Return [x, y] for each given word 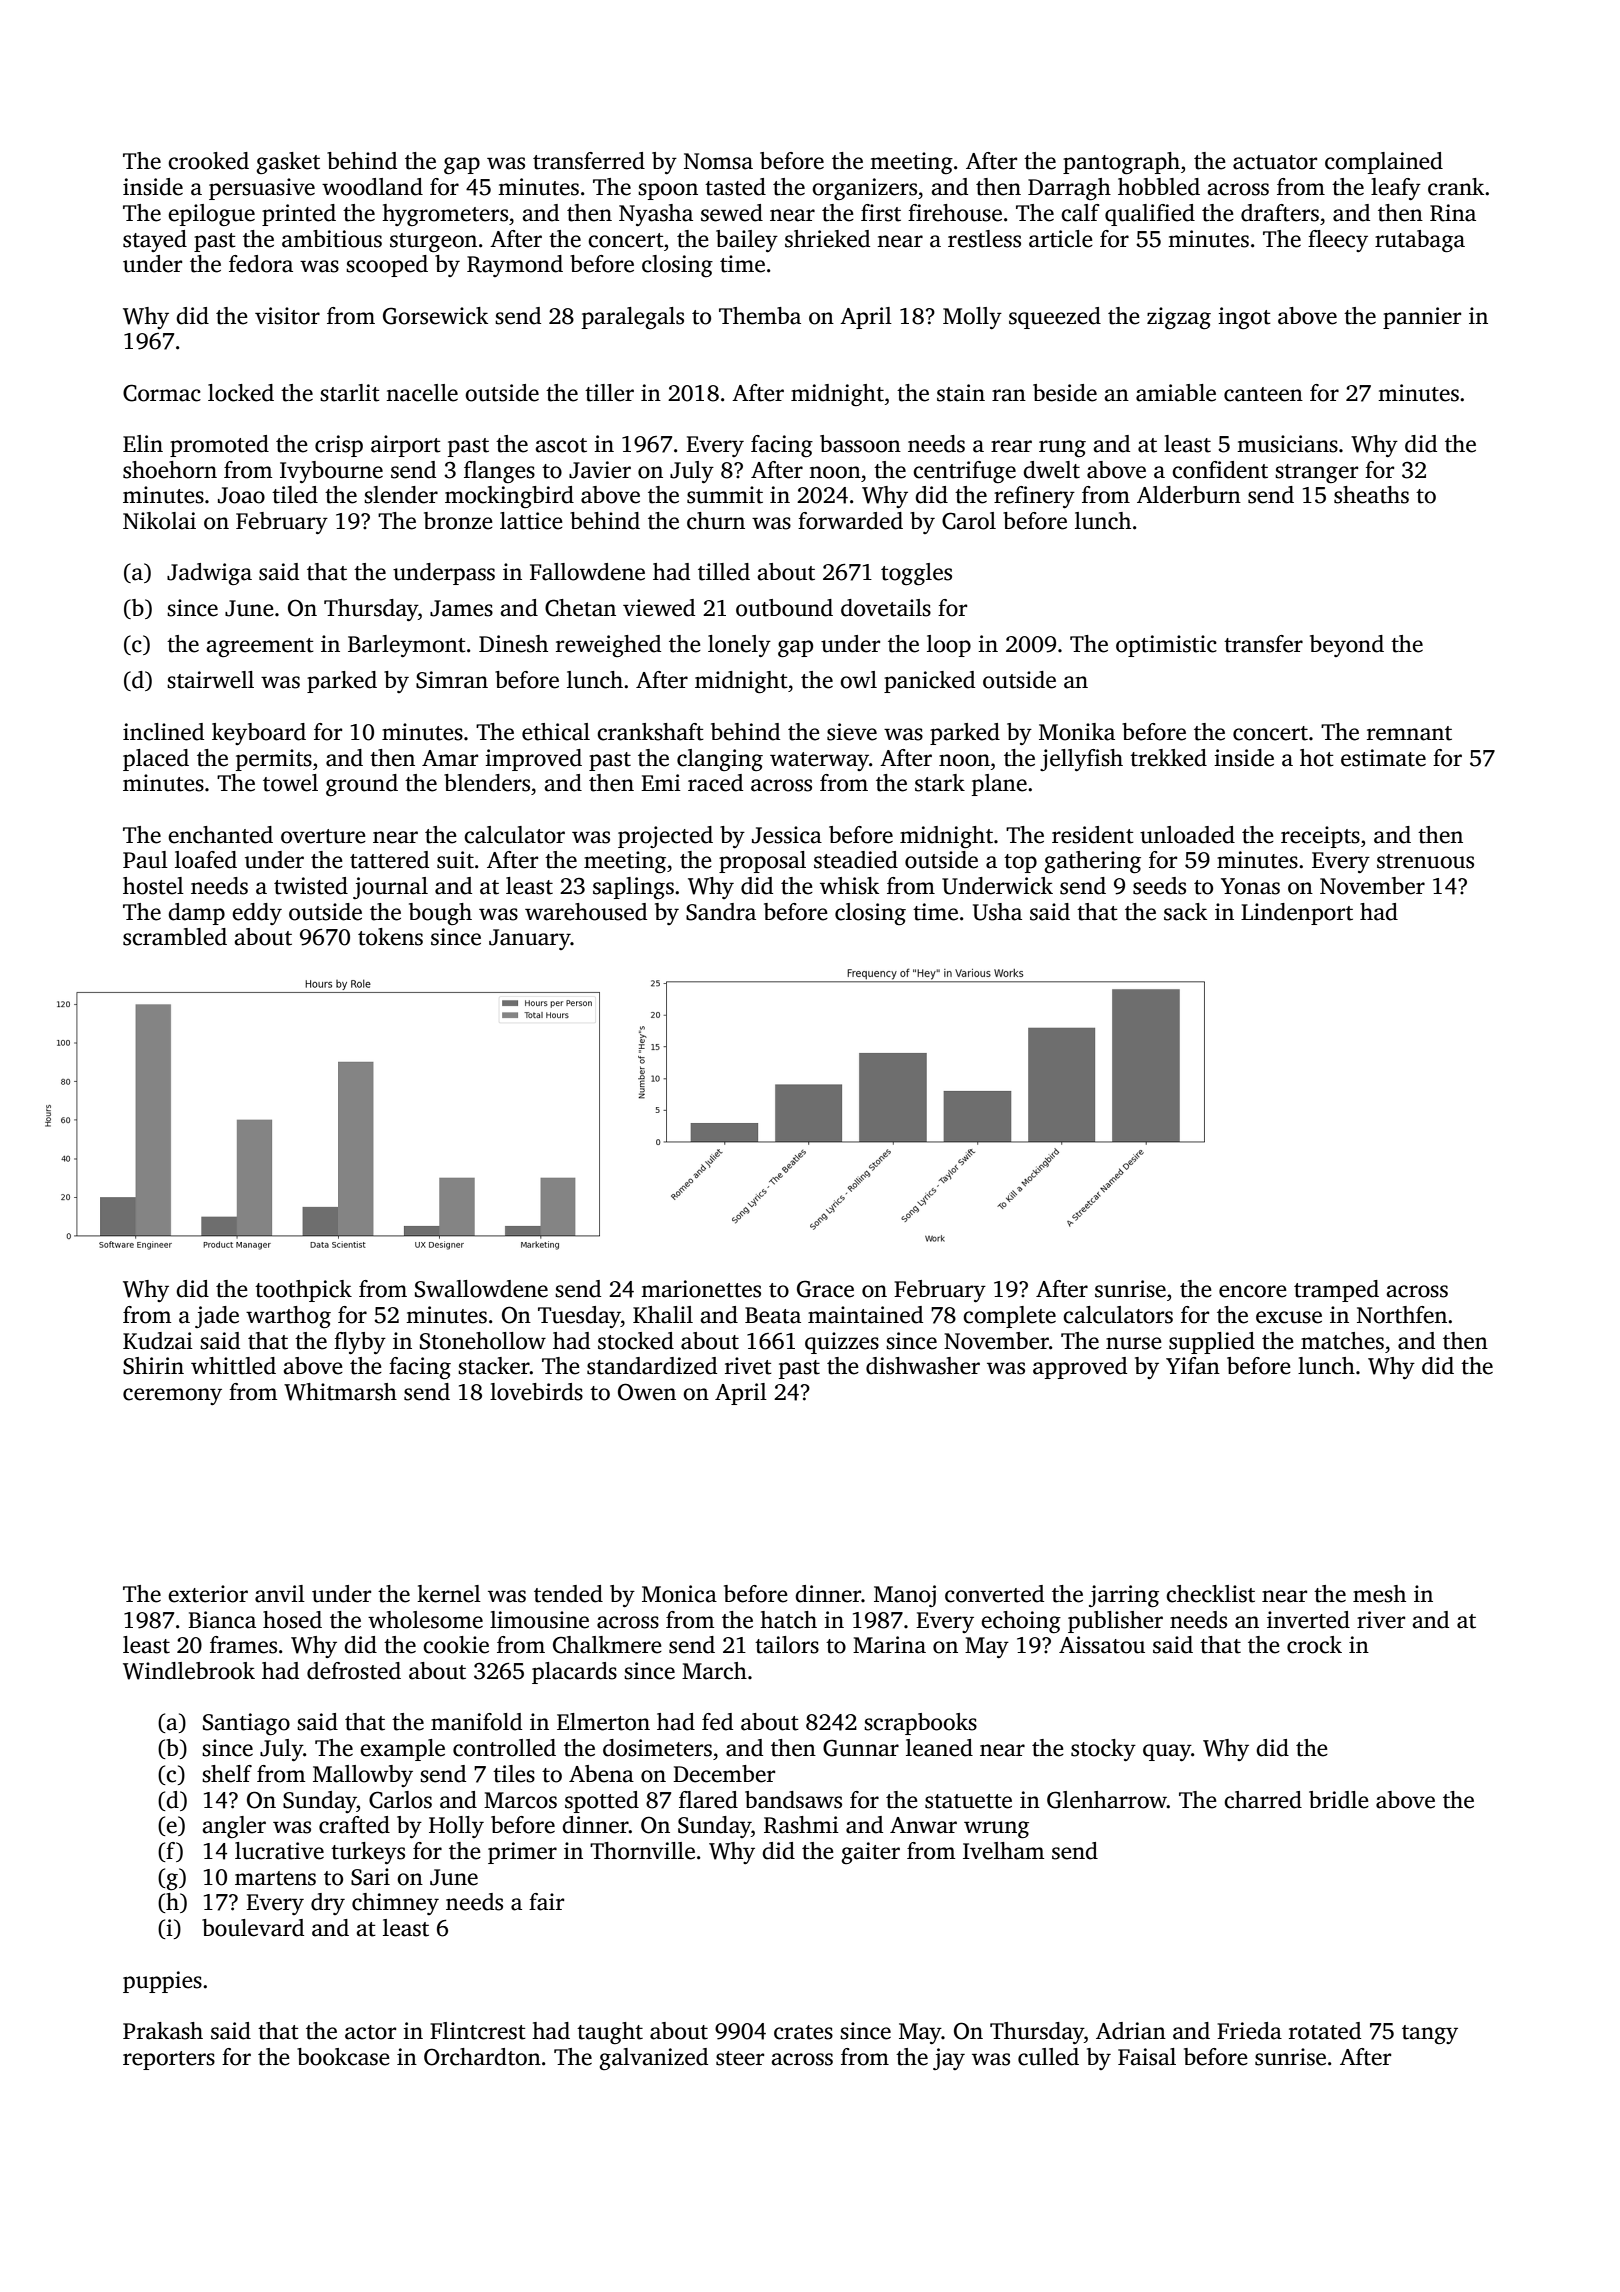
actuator [1275, 162]
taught [610, 2033]
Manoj [905, 1596]
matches [1342, 1341]
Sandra [721, 912]
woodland [372, 187]
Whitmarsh [340, 1392]
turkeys [368, 1853]
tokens [390, 937]
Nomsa [718, 161]
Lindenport [1297, 914]
